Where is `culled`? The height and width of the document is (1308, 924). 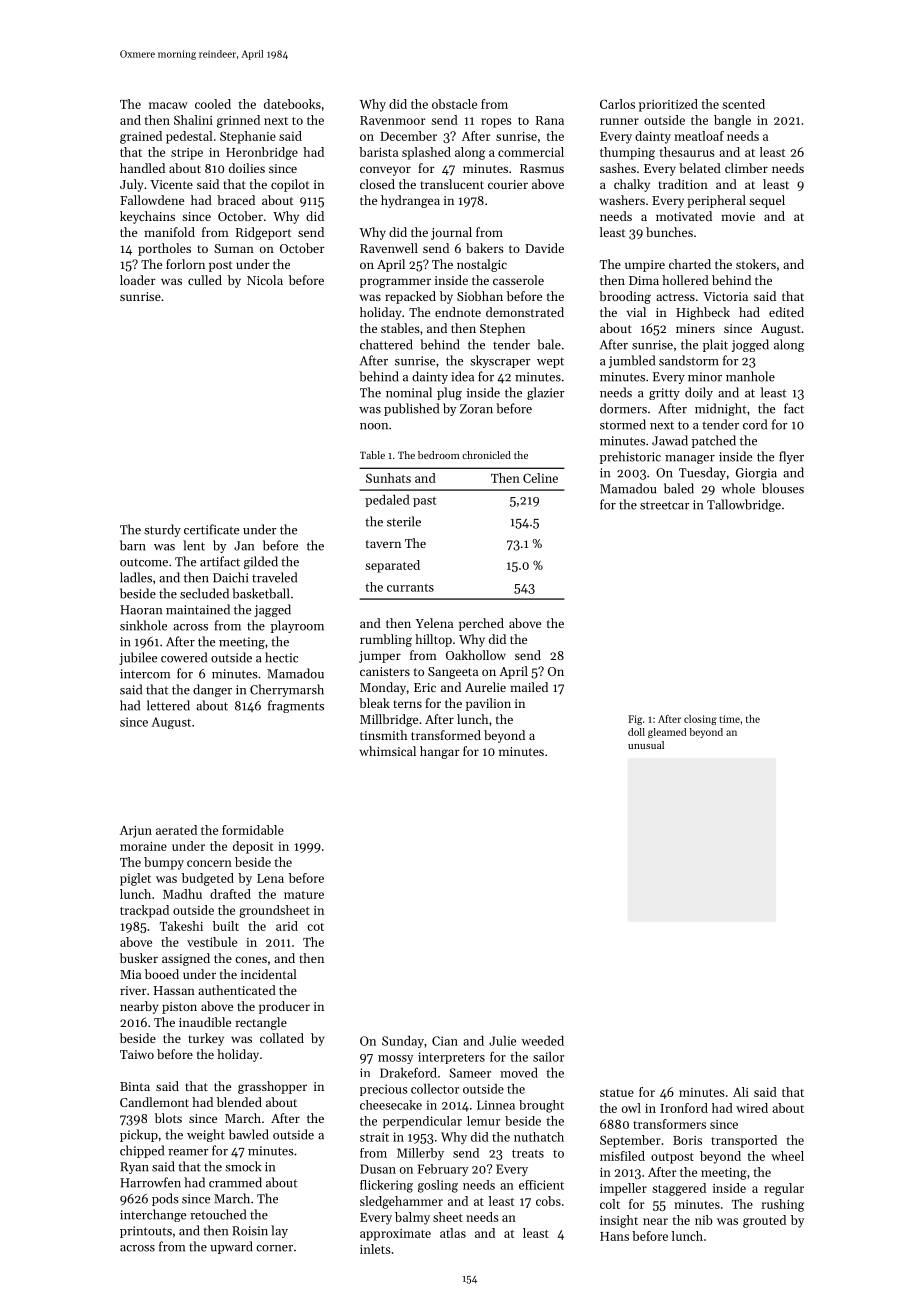 culled is located at coordinates (205, 280).
